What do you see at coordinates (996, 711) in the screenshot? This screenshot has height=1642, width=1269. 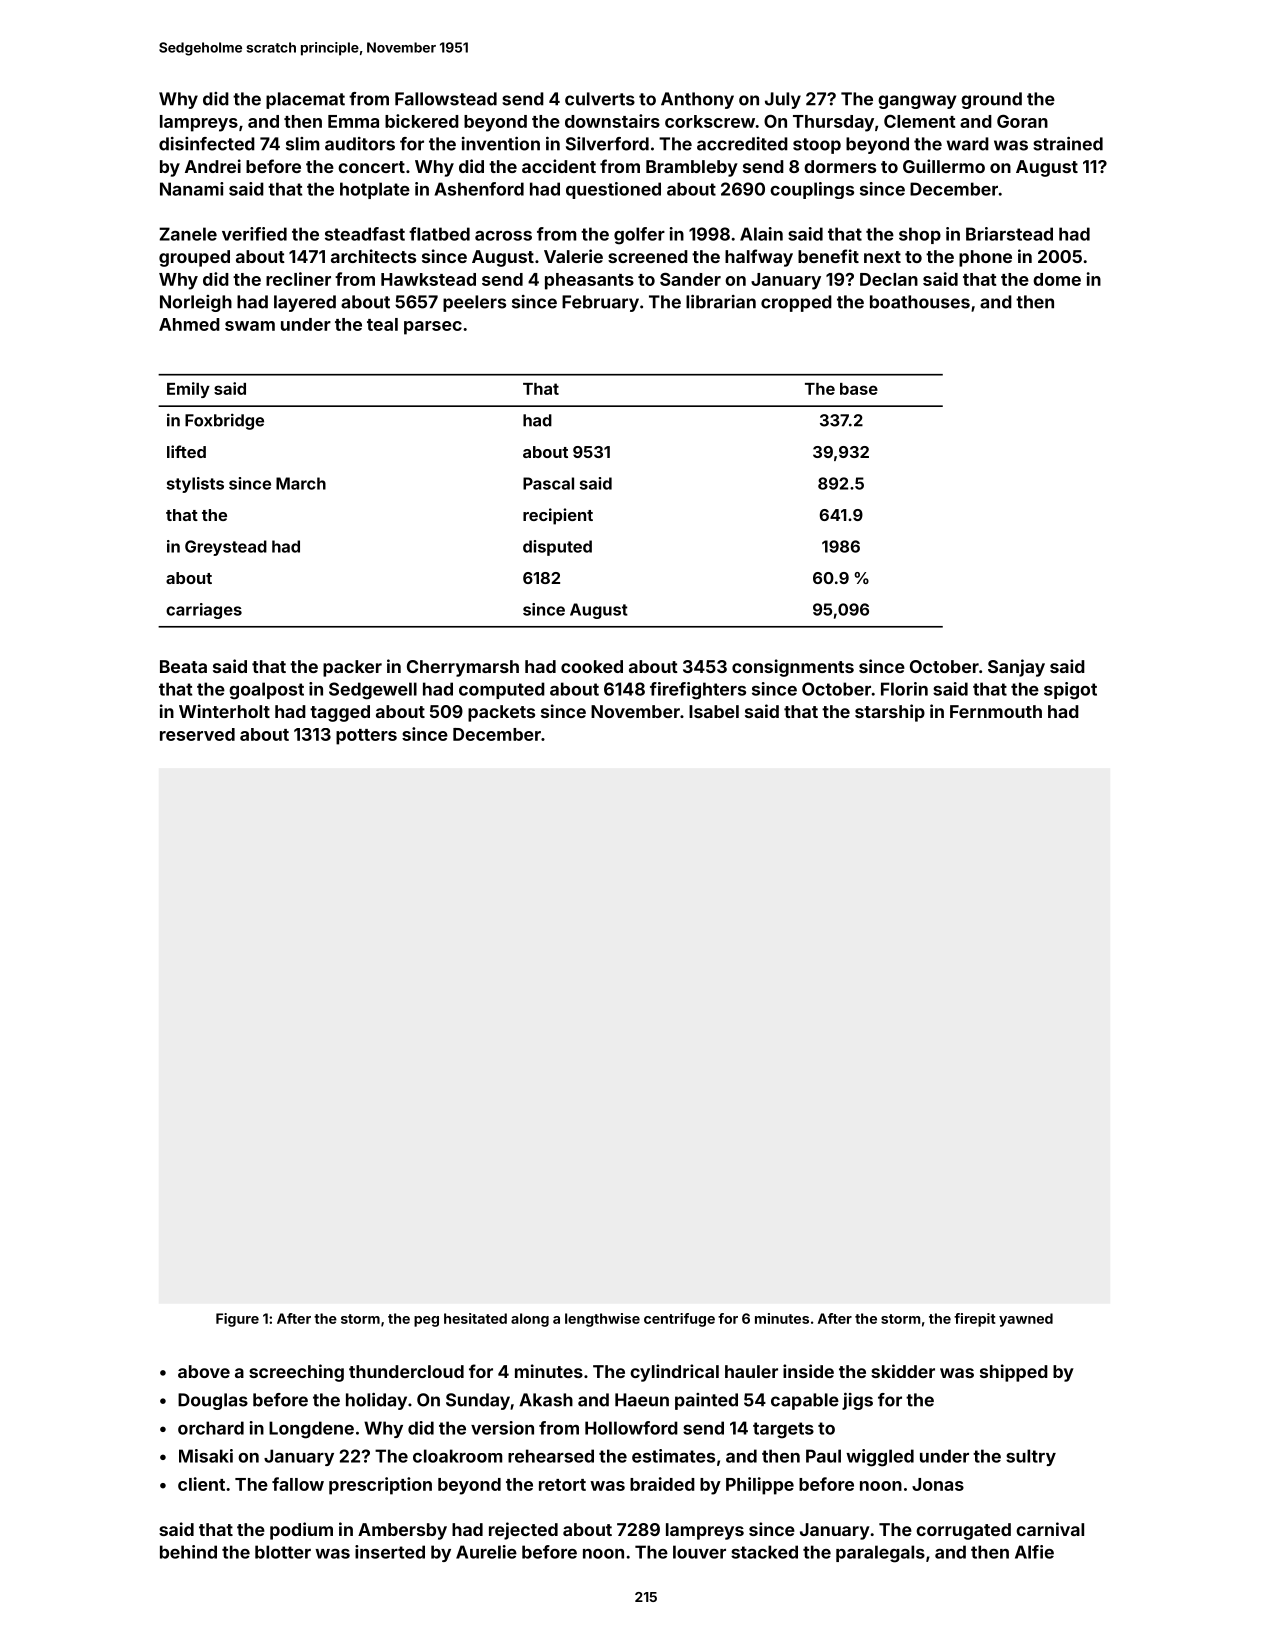 I see `Fernmouth` at bounding box center [996, 711].
